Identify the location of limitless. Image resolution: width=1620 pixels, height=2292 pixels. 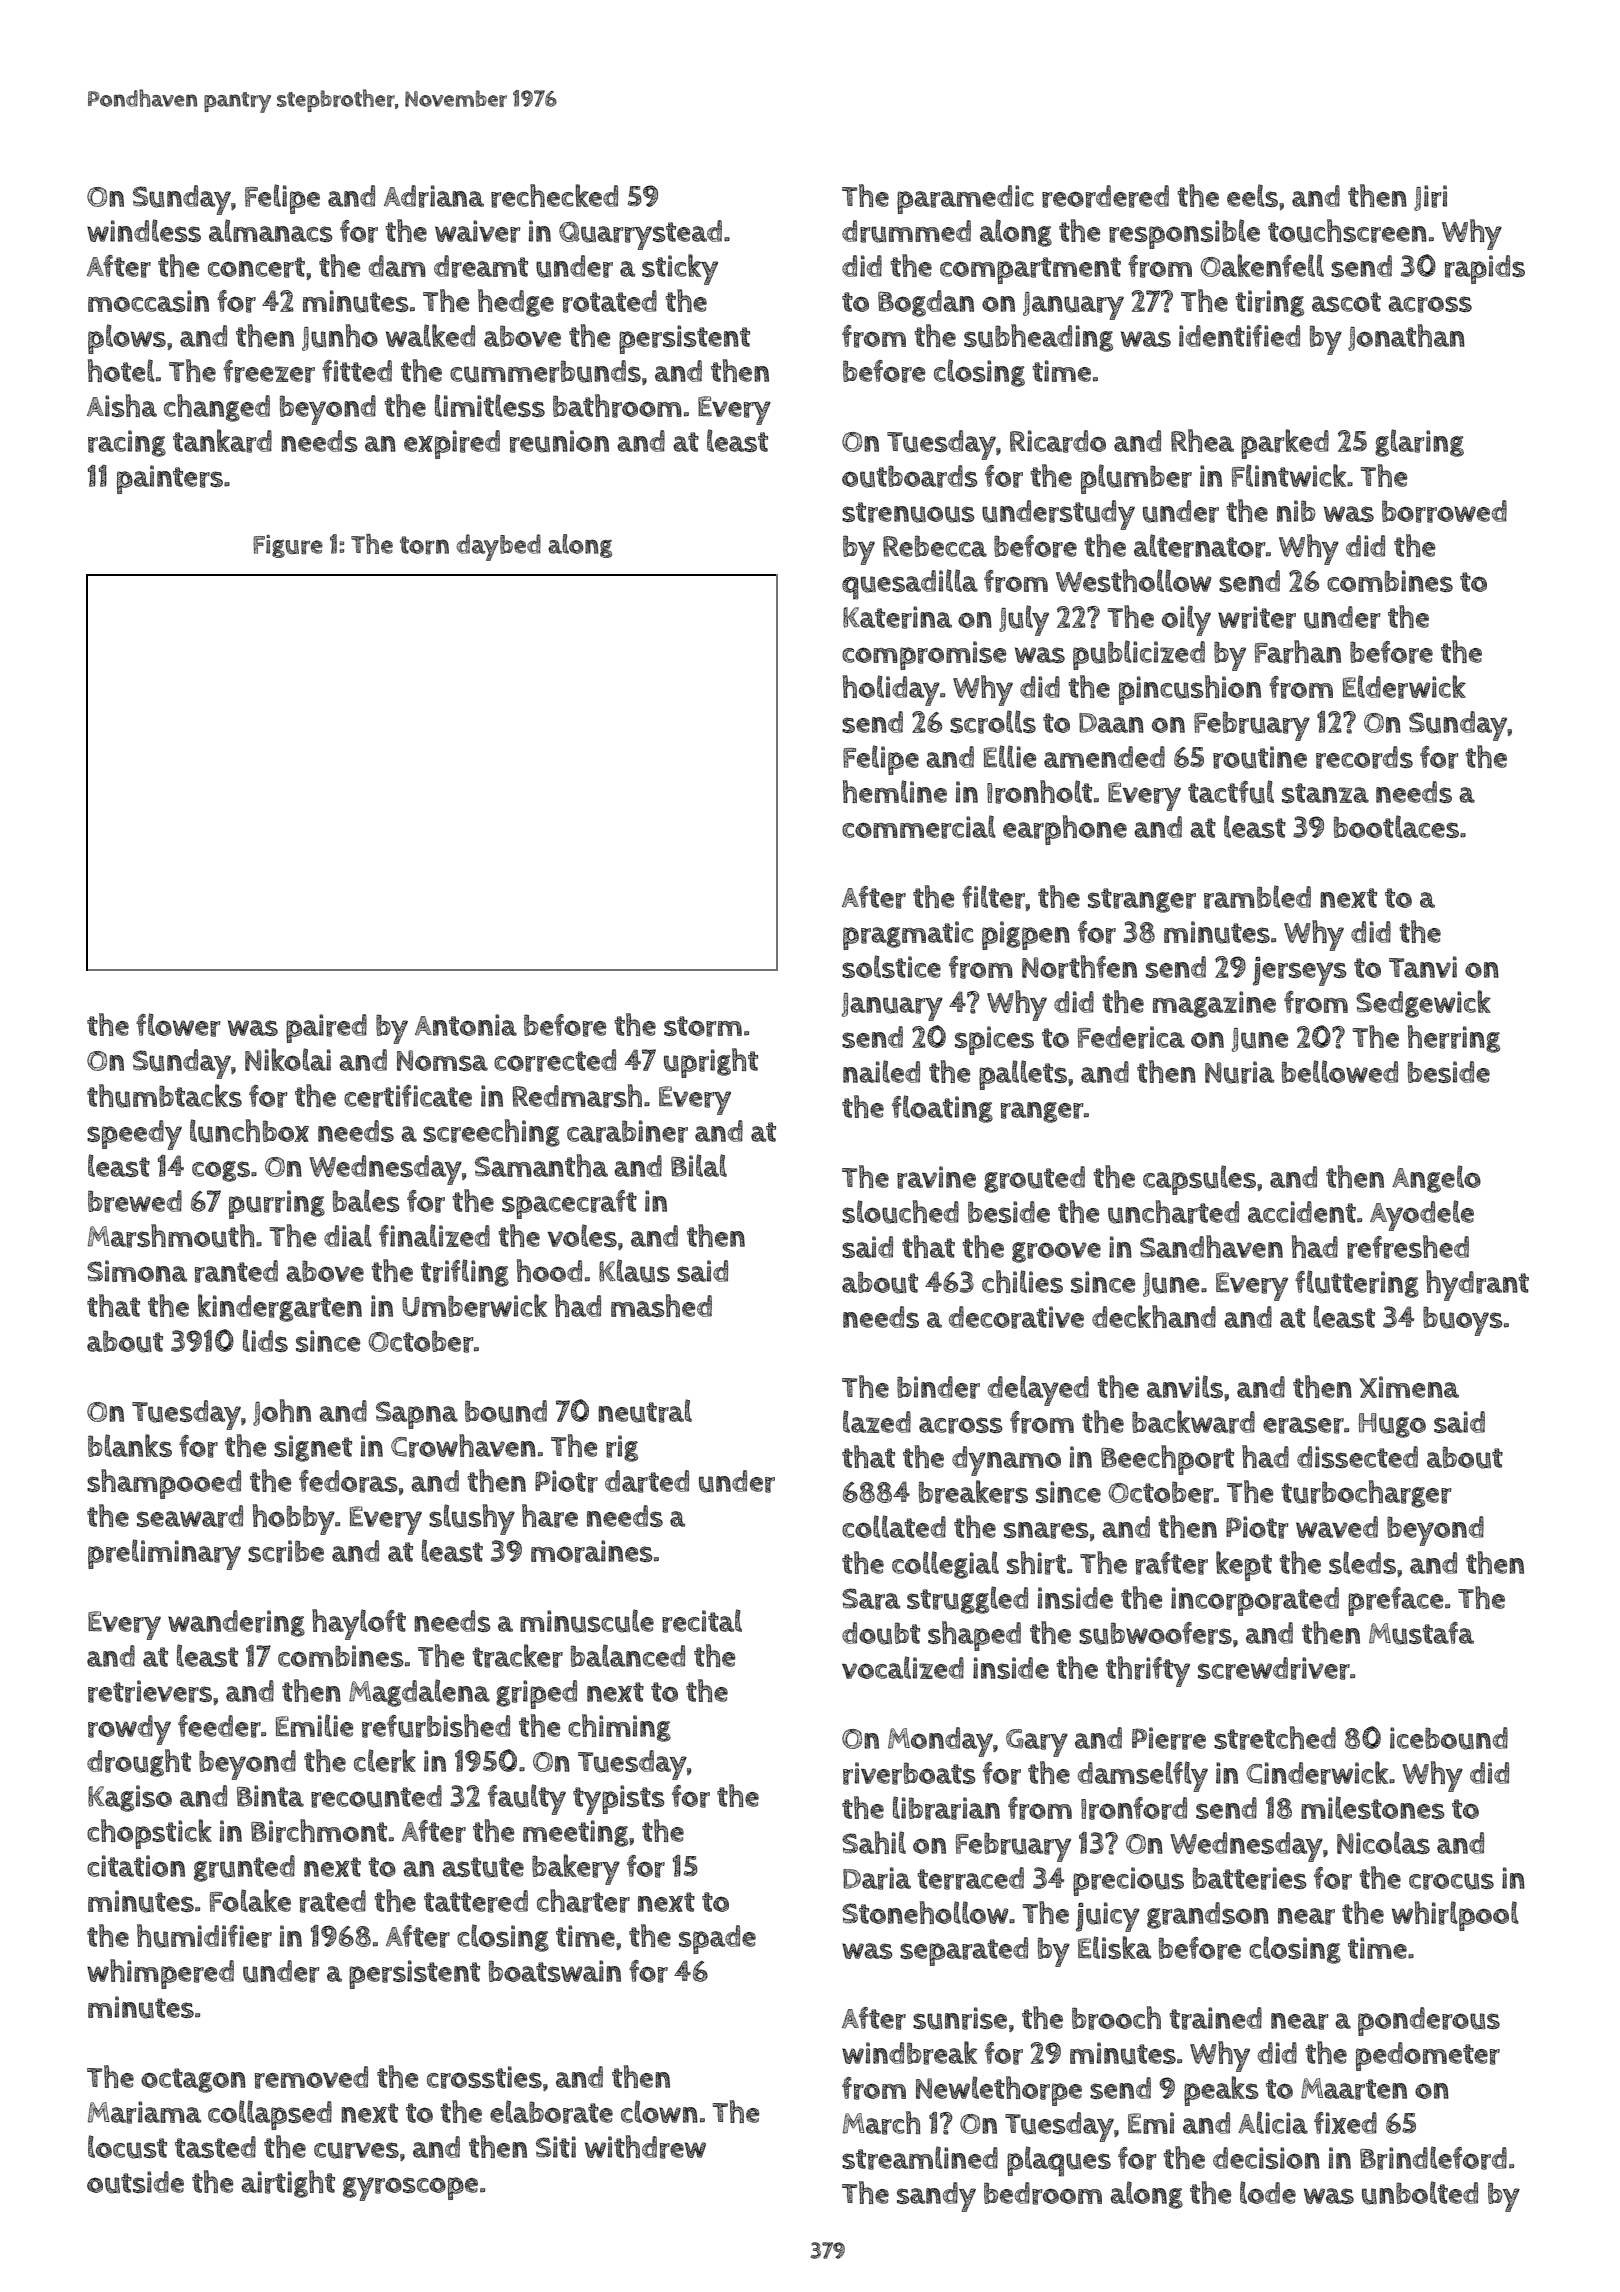
(490, 405).
